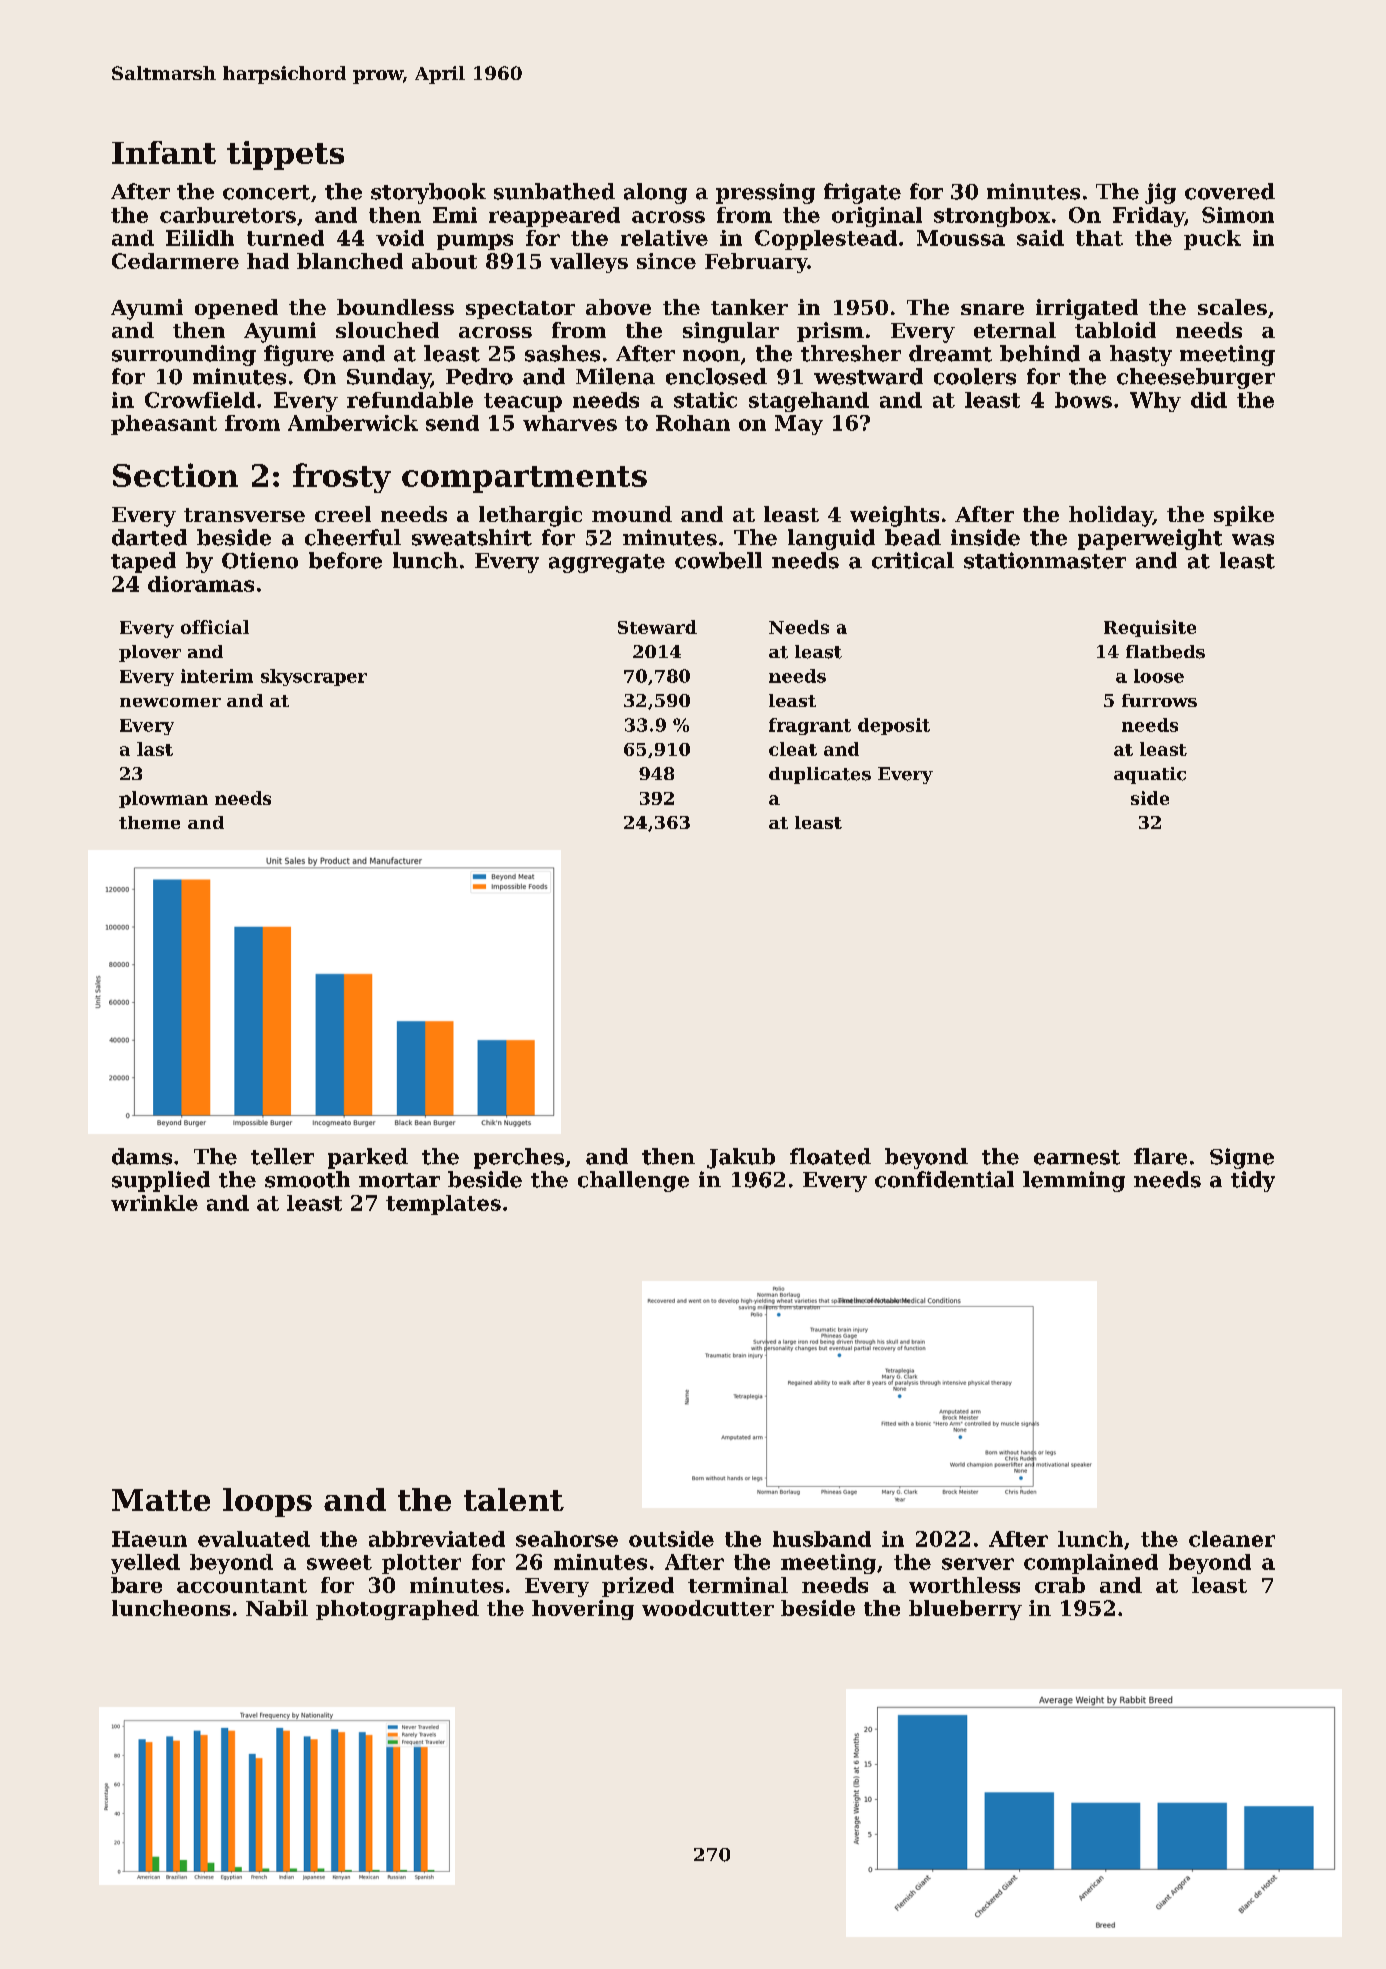  I want to click on tippets, so click(285, 155).
